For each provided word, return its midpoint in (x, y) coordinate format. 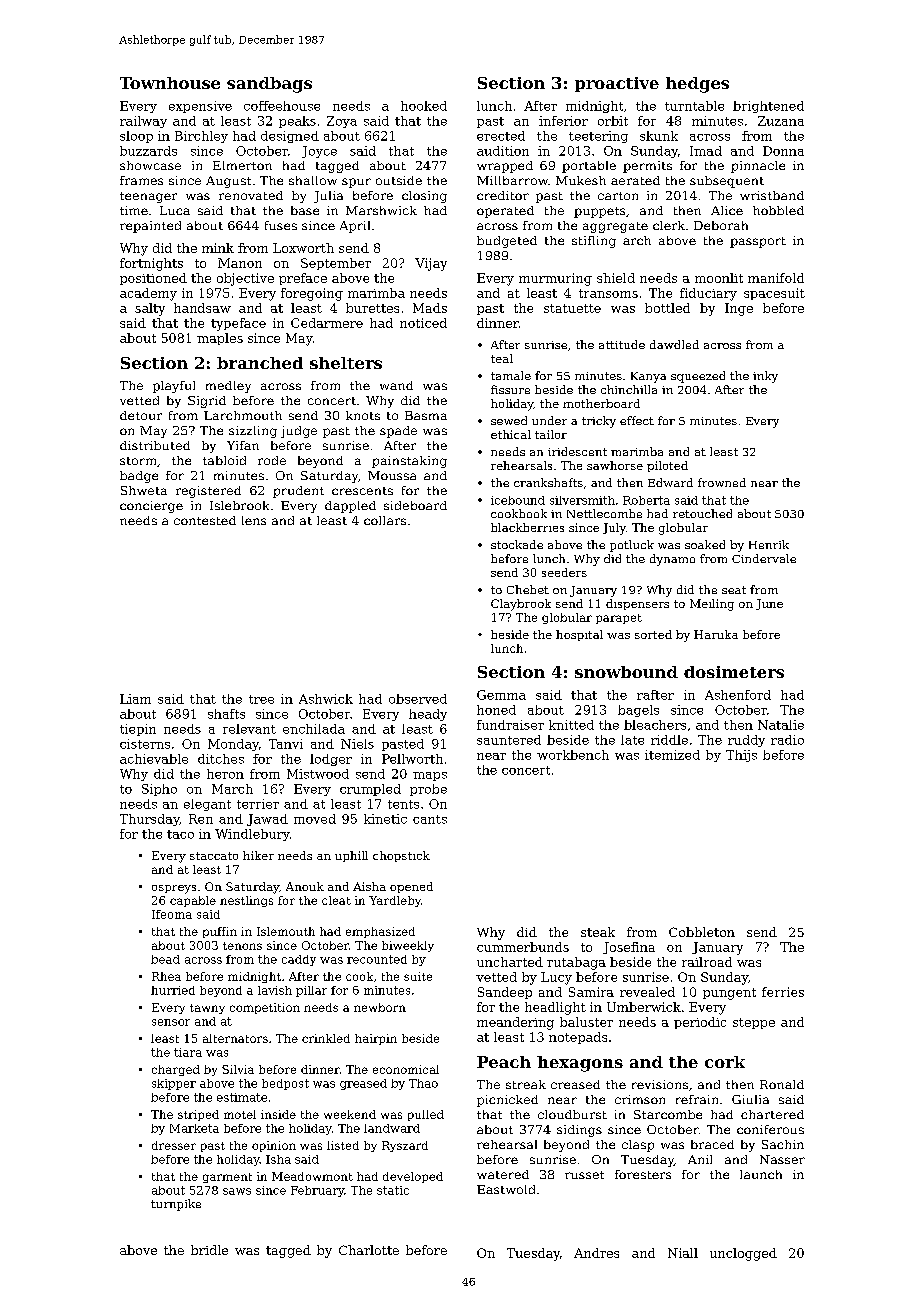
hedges (697, 85)
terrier (258, 804)
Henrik (769, 544)
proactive (617, 84)
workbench (573, 755)
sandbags (269, 85)
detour (141, 415)
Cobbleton (702, 932)
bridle (209, 1250)
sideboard (415, 505)
